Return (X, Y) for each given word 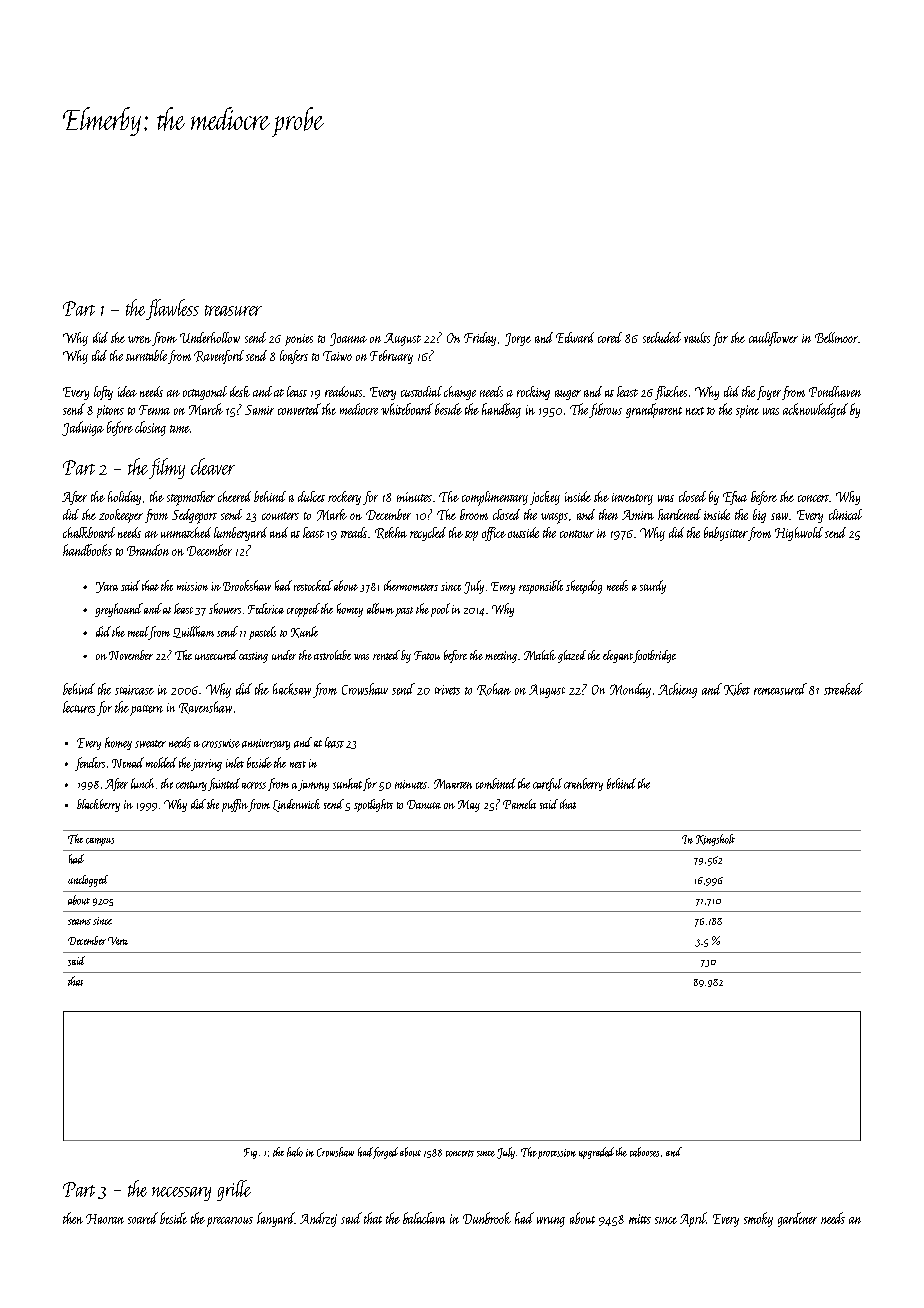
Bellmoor (836, 337)
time (180, 429)
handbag (501, 410)
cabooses (644, 1152)
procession (557, 1154)
